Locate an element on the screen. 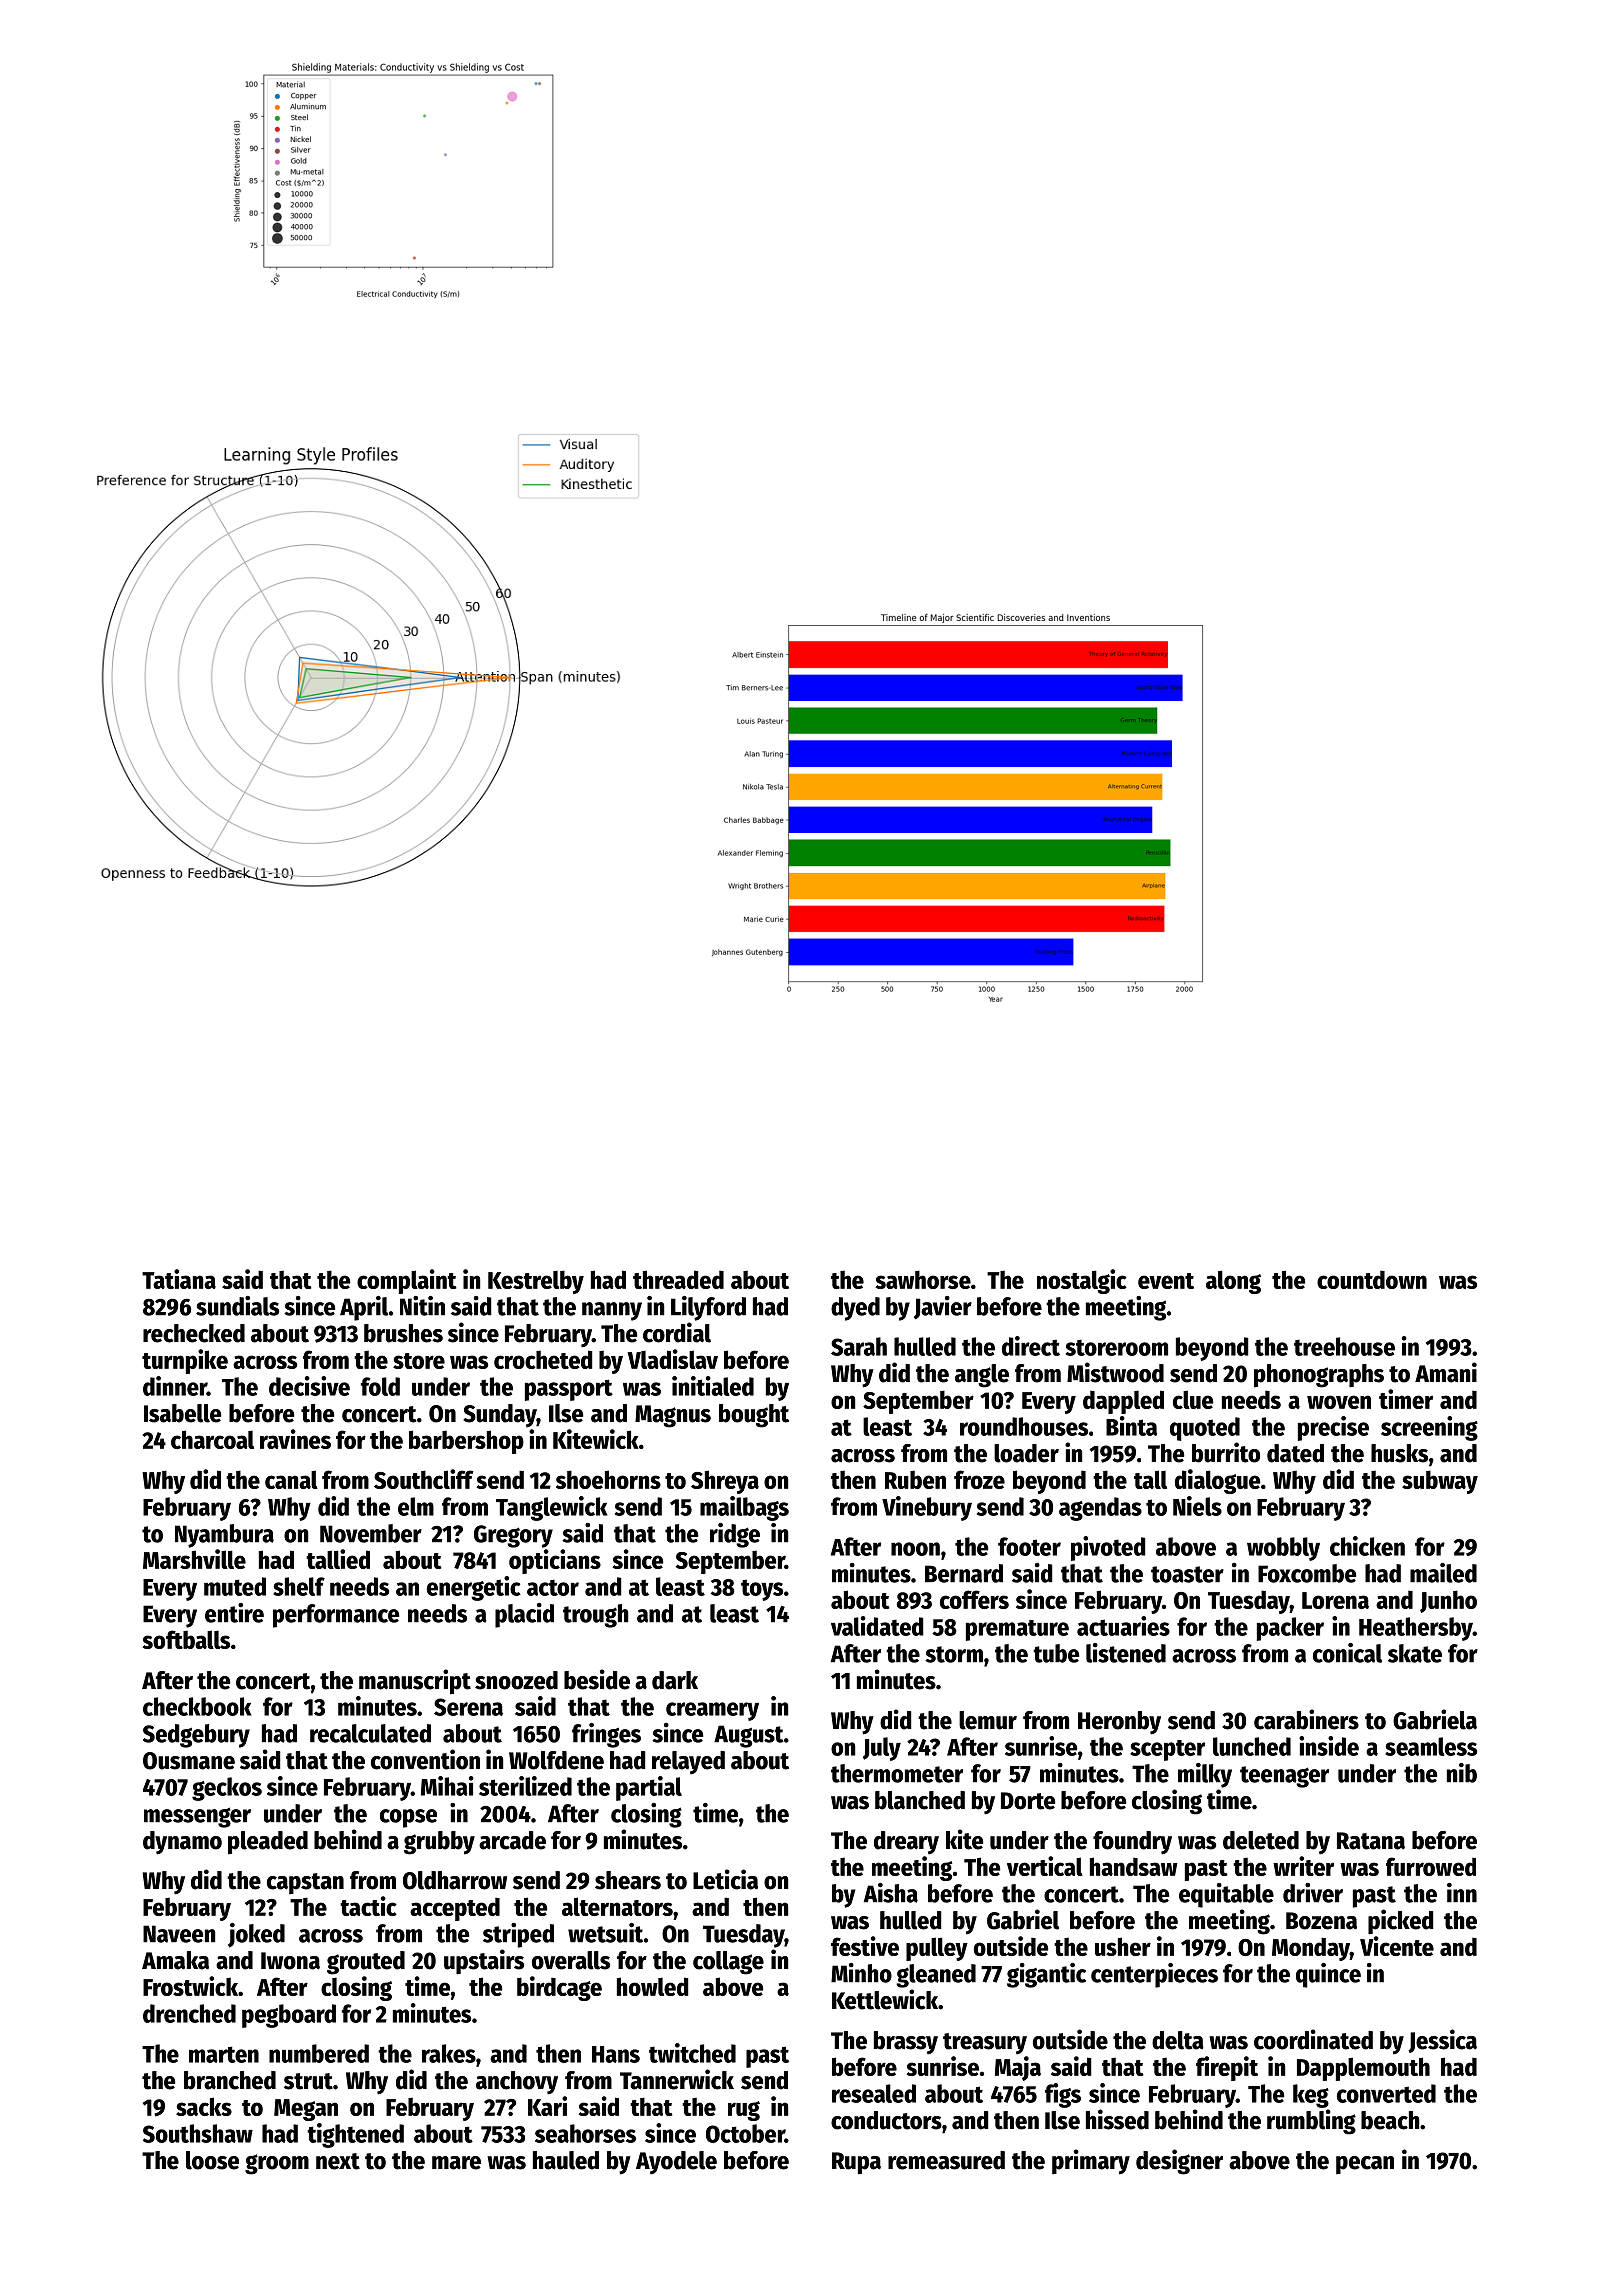 The width and height of the screenshot is (1620, 2292). Rupa is located at coordinates (856, 2163).
